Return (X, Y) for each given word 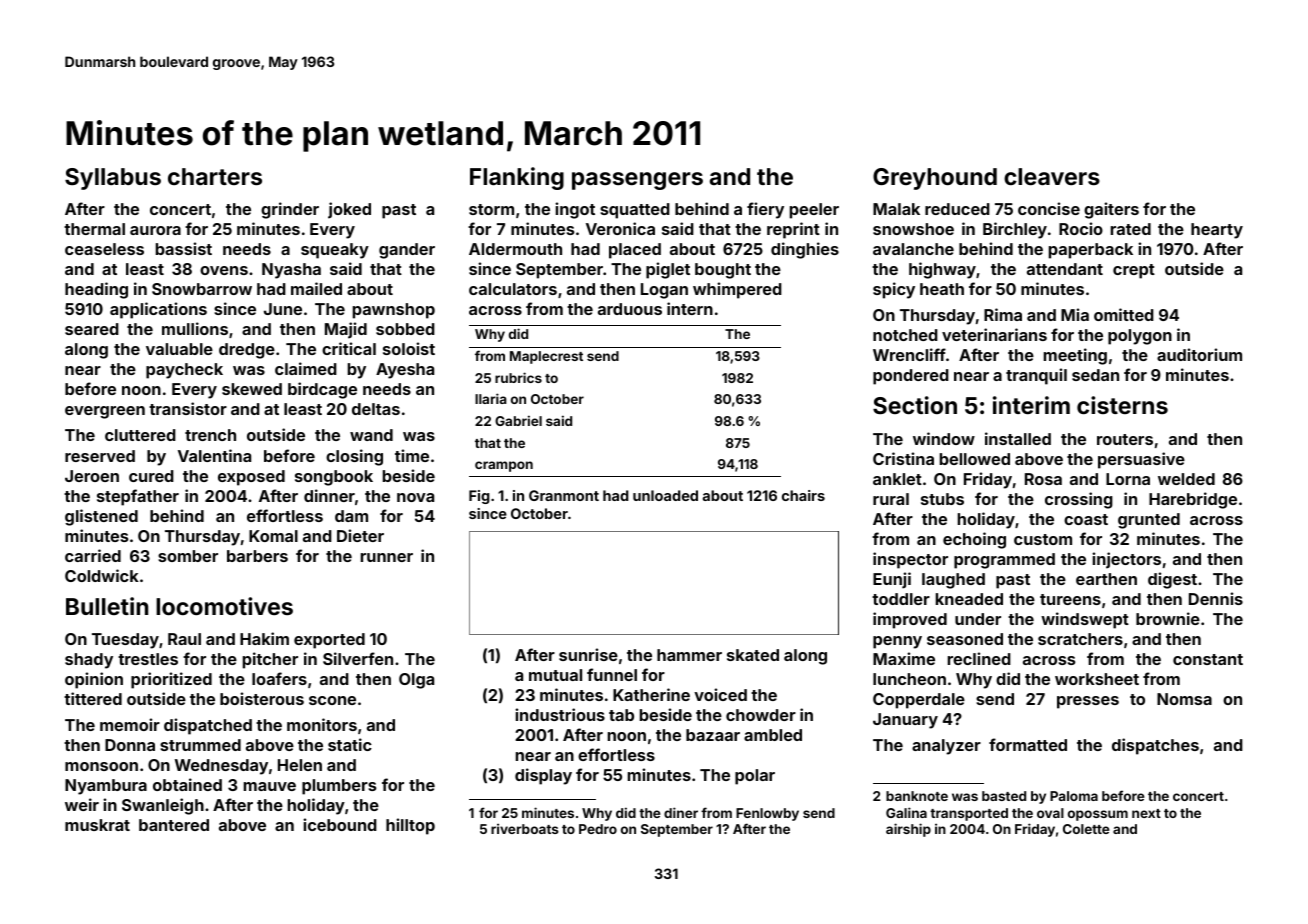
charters (215, 176)
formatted (1028, 744)
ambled (773, 735)
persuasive (1141, 460)
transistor (188, 408)
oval (1050, 813)
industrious (560, 714)
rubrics (518, 377)
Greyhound (935, 179)
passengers (637, 181)
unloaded (665, 495)
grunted (1149, 521)
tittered (93, 698)
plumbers (339, 787)
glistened (101, 517)
